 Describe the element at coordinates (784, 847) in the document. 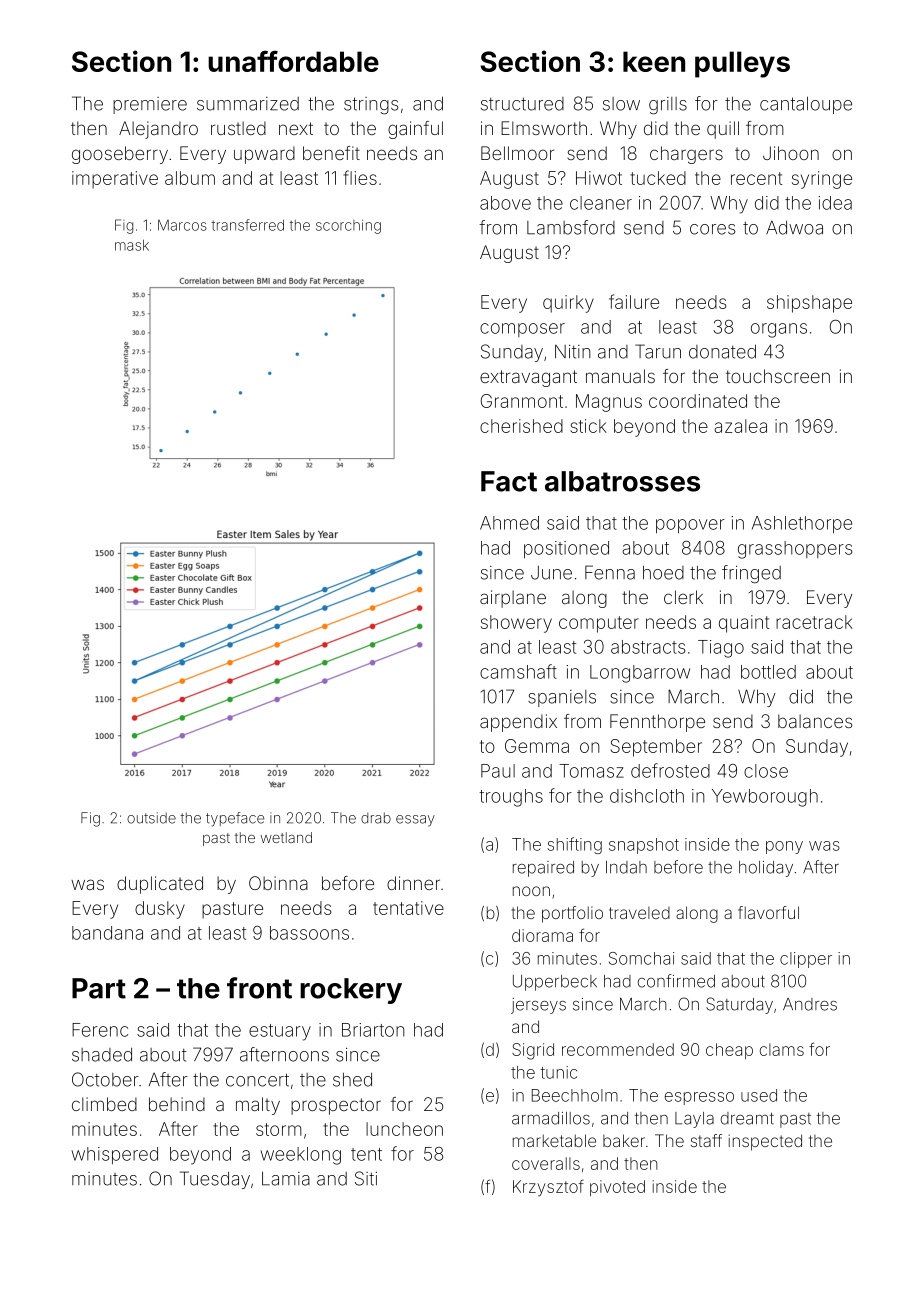

I see `pony` at that location.
